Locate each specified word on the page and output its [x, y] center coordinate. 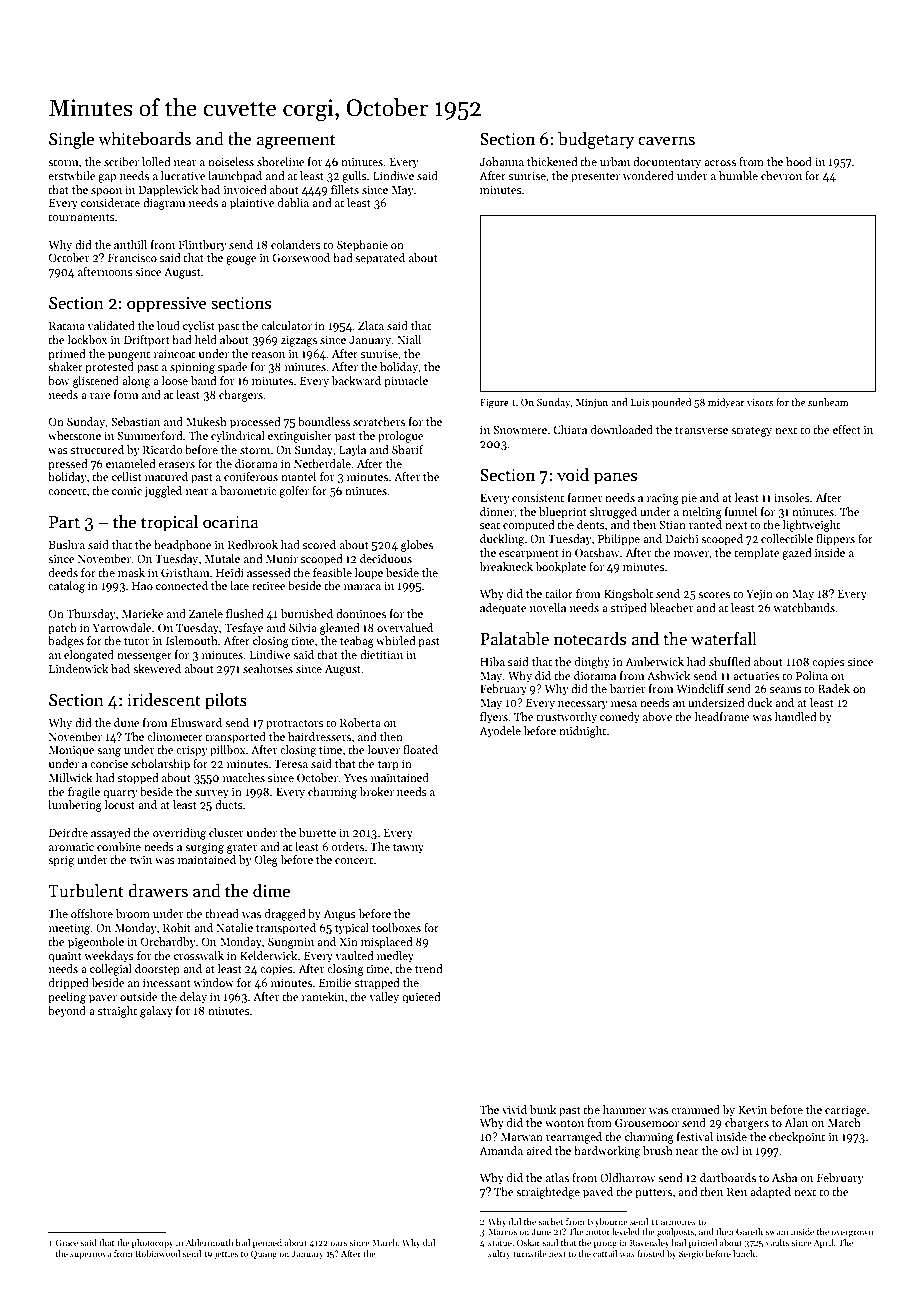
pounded [671, 403]
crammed [695, 1109]
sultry [499, 1254]
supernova [90, 1255]
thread [222, 913]
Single [71, 140]
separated [380, 259]
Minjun [592, 403]
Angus [339, 915]
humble [738, 175]
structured [97, 449]
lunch [744, 1253]
